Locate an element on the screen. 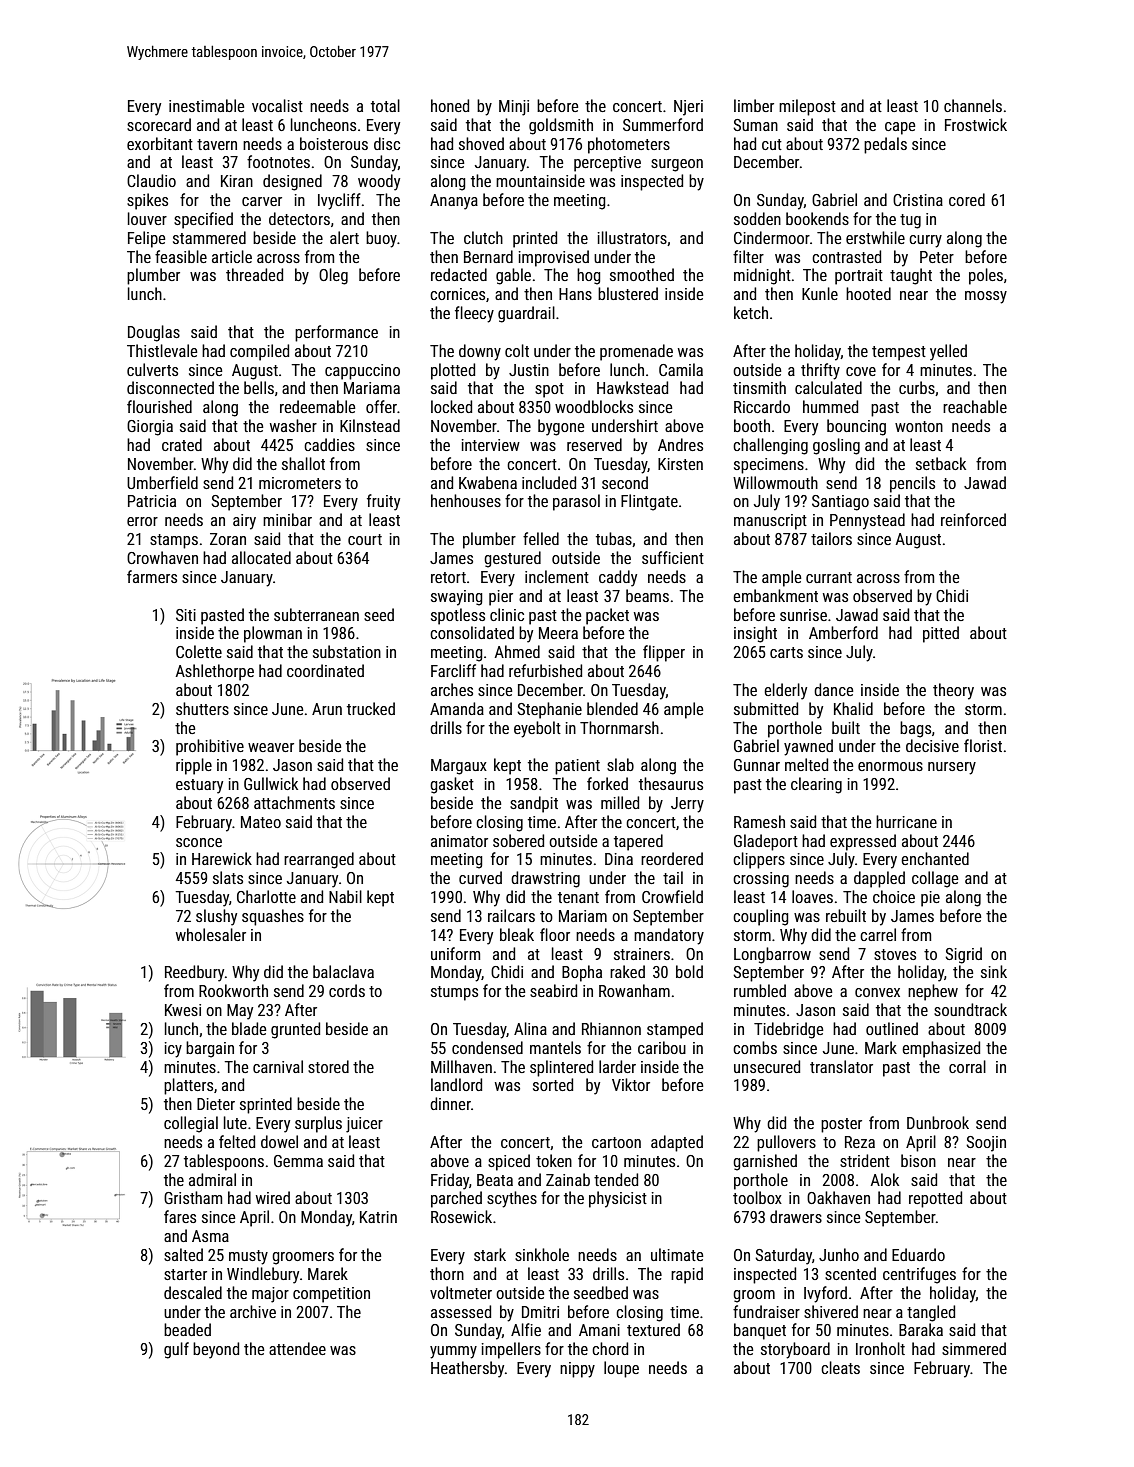 The width and height of the screenshot is (1134, 1467). carts is located at coordinates (786, 652).
